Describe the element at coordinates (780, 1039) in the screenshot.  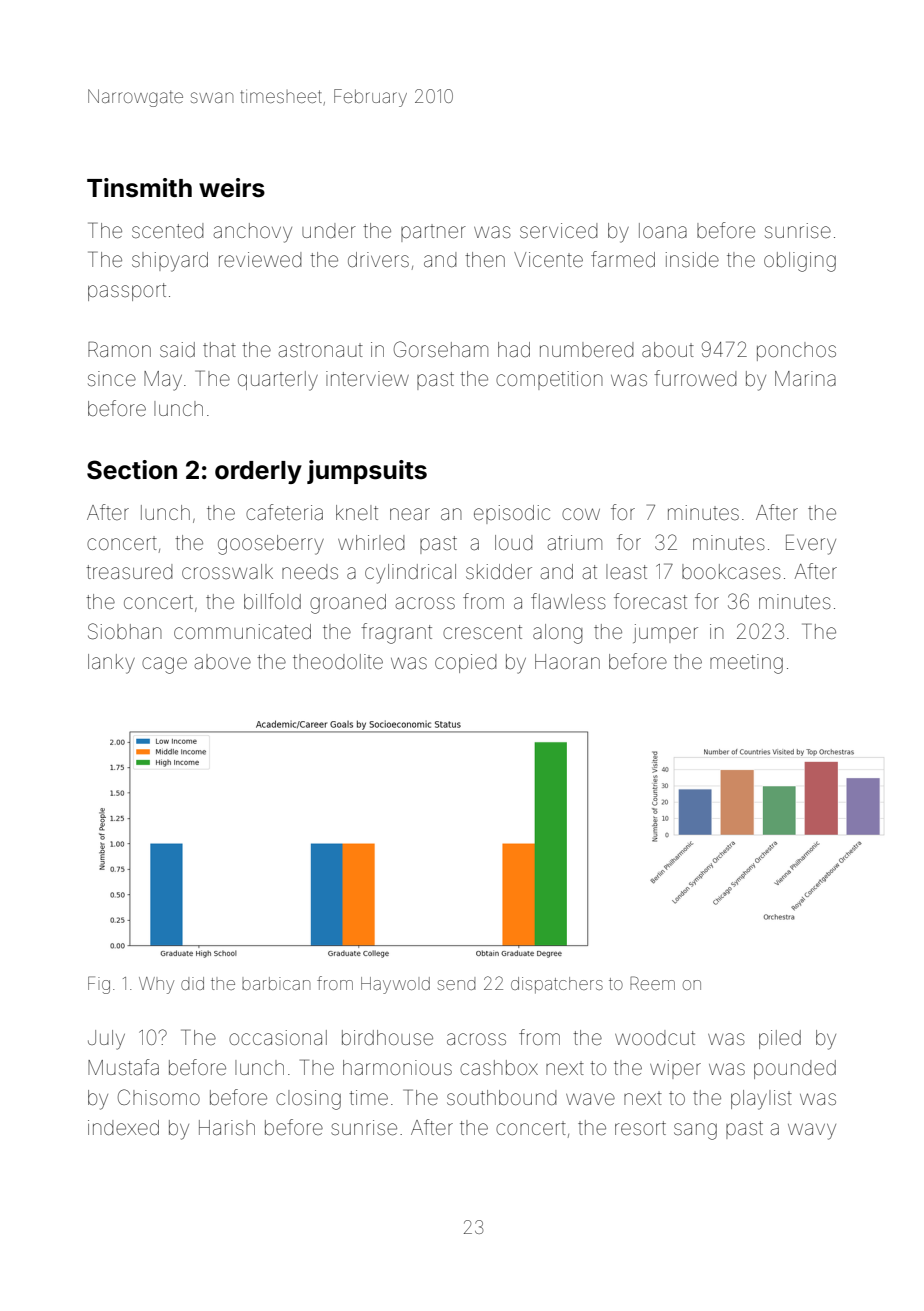
I see `piled` at that location.
